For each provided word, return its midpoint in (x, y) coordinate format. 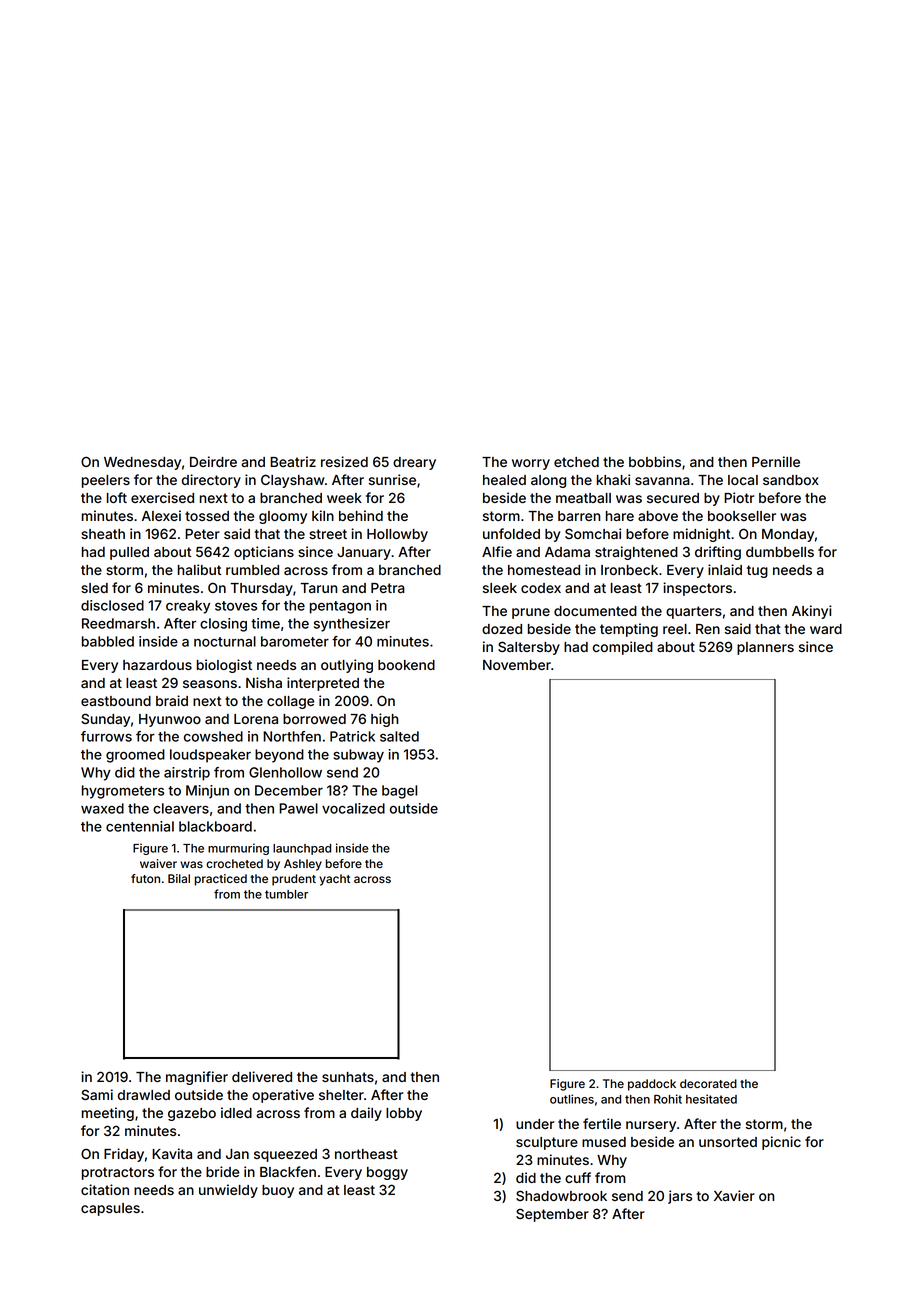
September (552, 1215)
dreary (414, 463)
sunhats (348, 1077)
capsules (110, 1209)
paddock (652, 1085)
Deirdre (213, 461)
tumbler (286, 894)
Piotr (739, 497)
